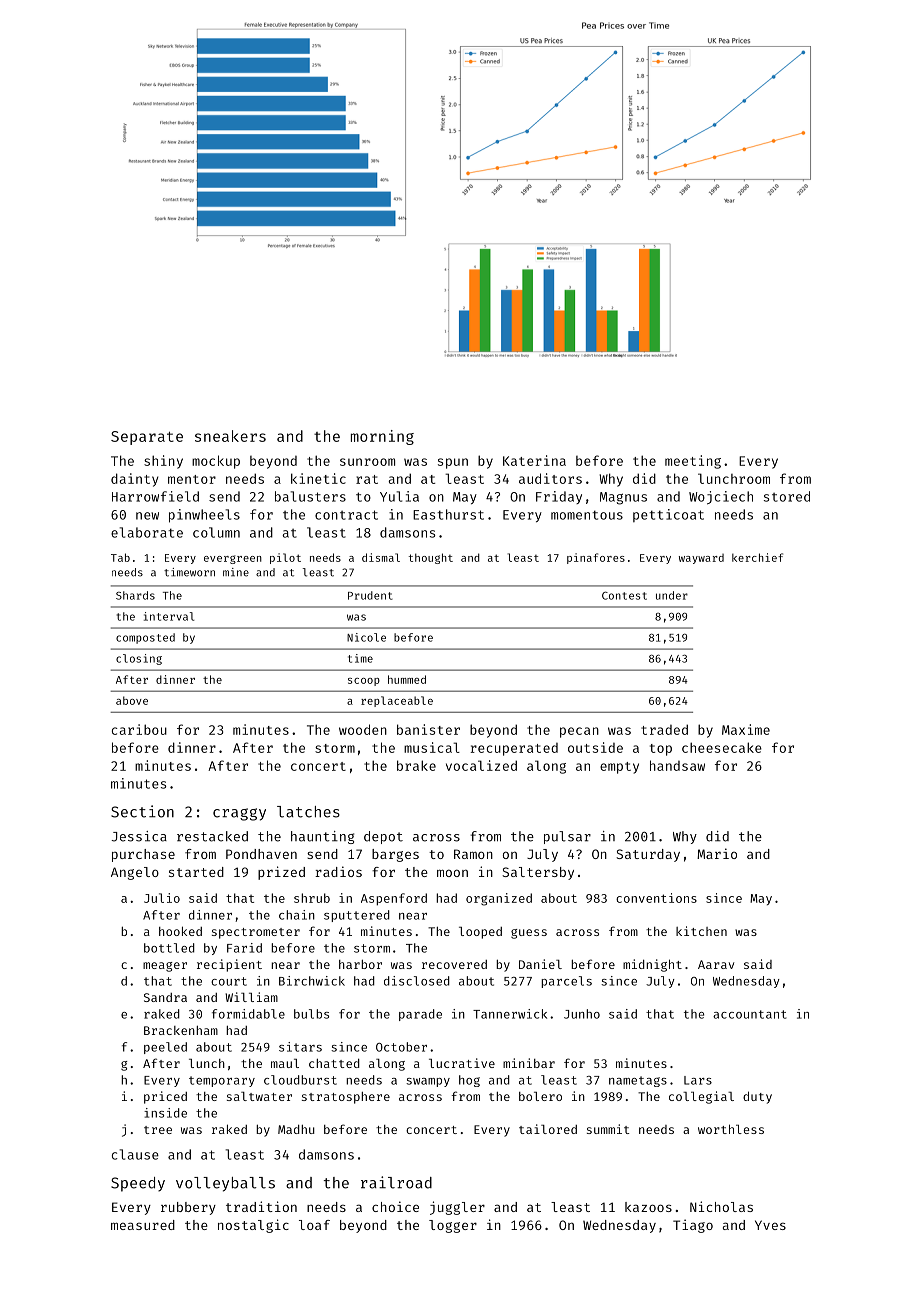  I want to click on handsaw, so click(677, 765).
